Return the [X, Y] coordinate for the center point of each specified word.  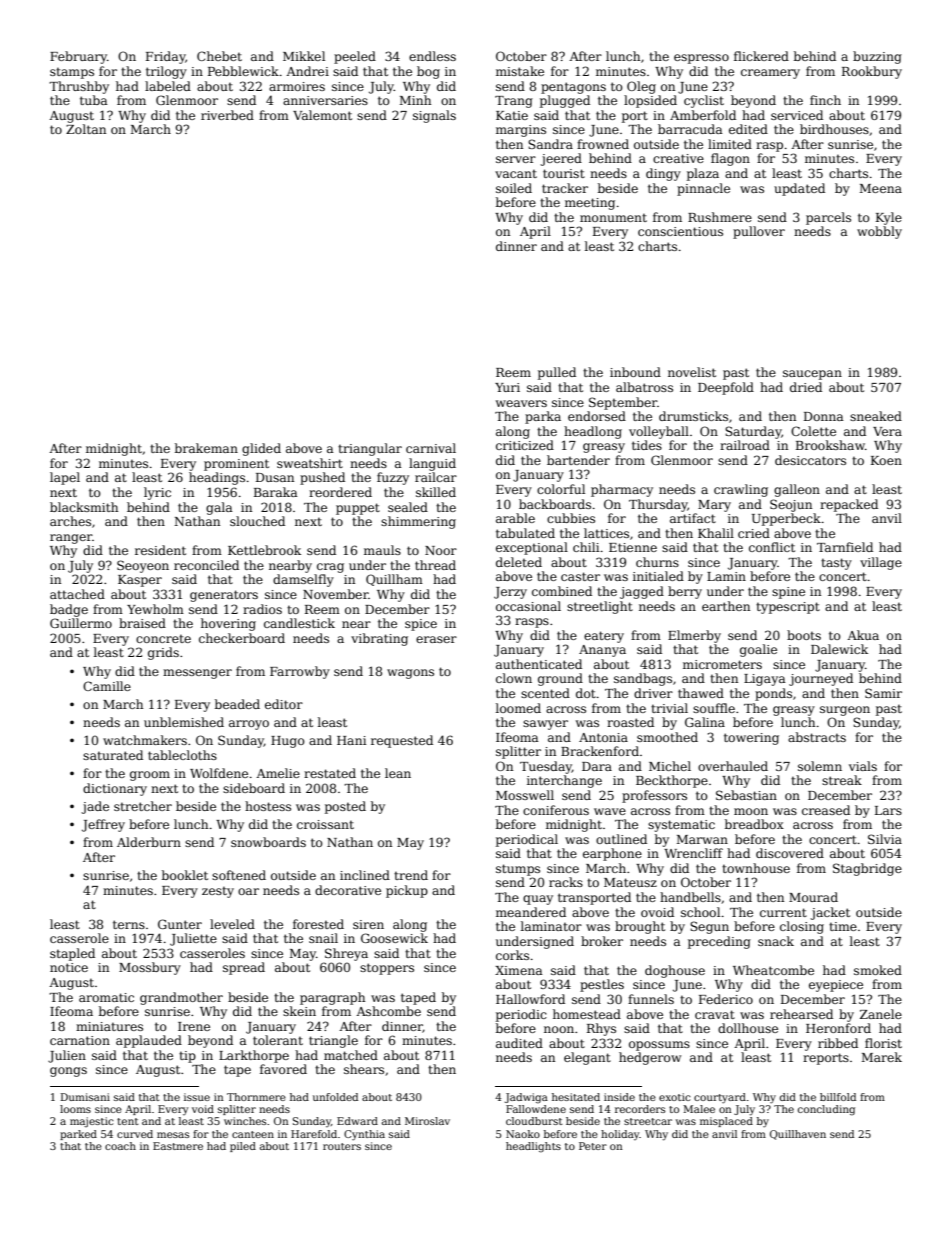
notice [69, 967]
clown [514, 678]
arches [70, 521]
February [78, 57]
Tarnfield [845, 547]
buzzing [877, 57]
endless [432, 56]
